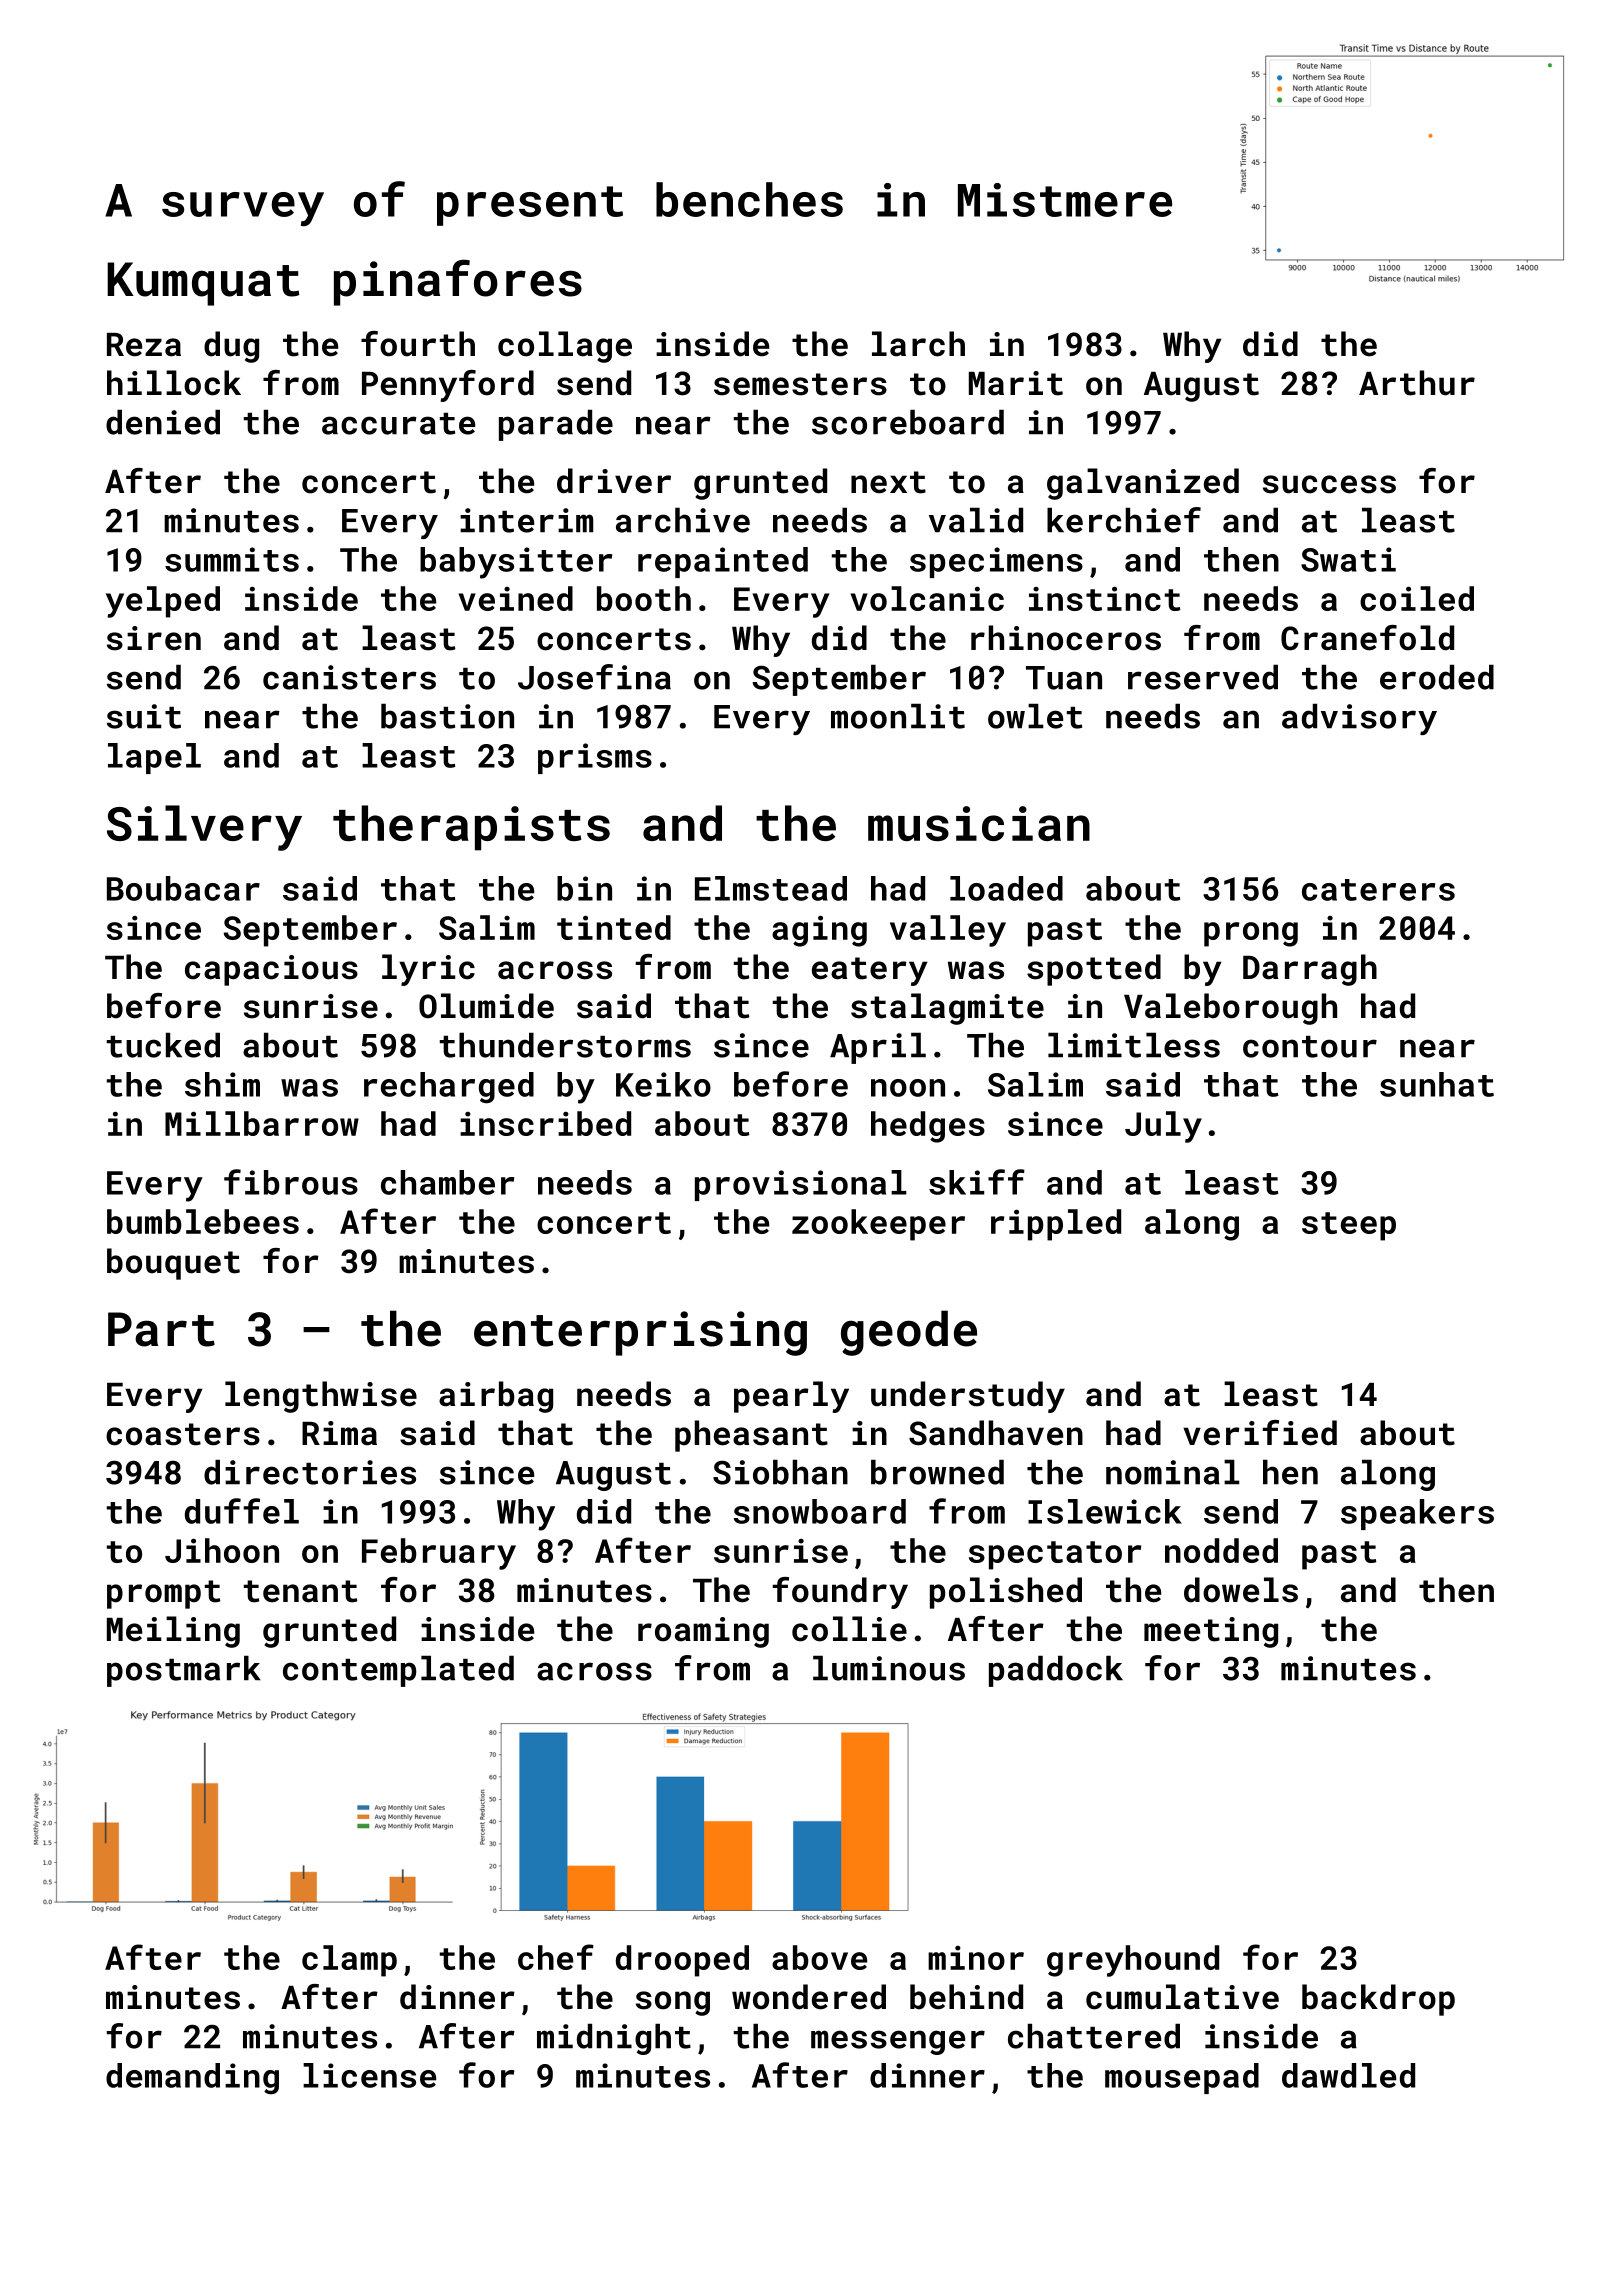 This document has height=2292, width=1620. I want to click on denied, so click(163, 422).
